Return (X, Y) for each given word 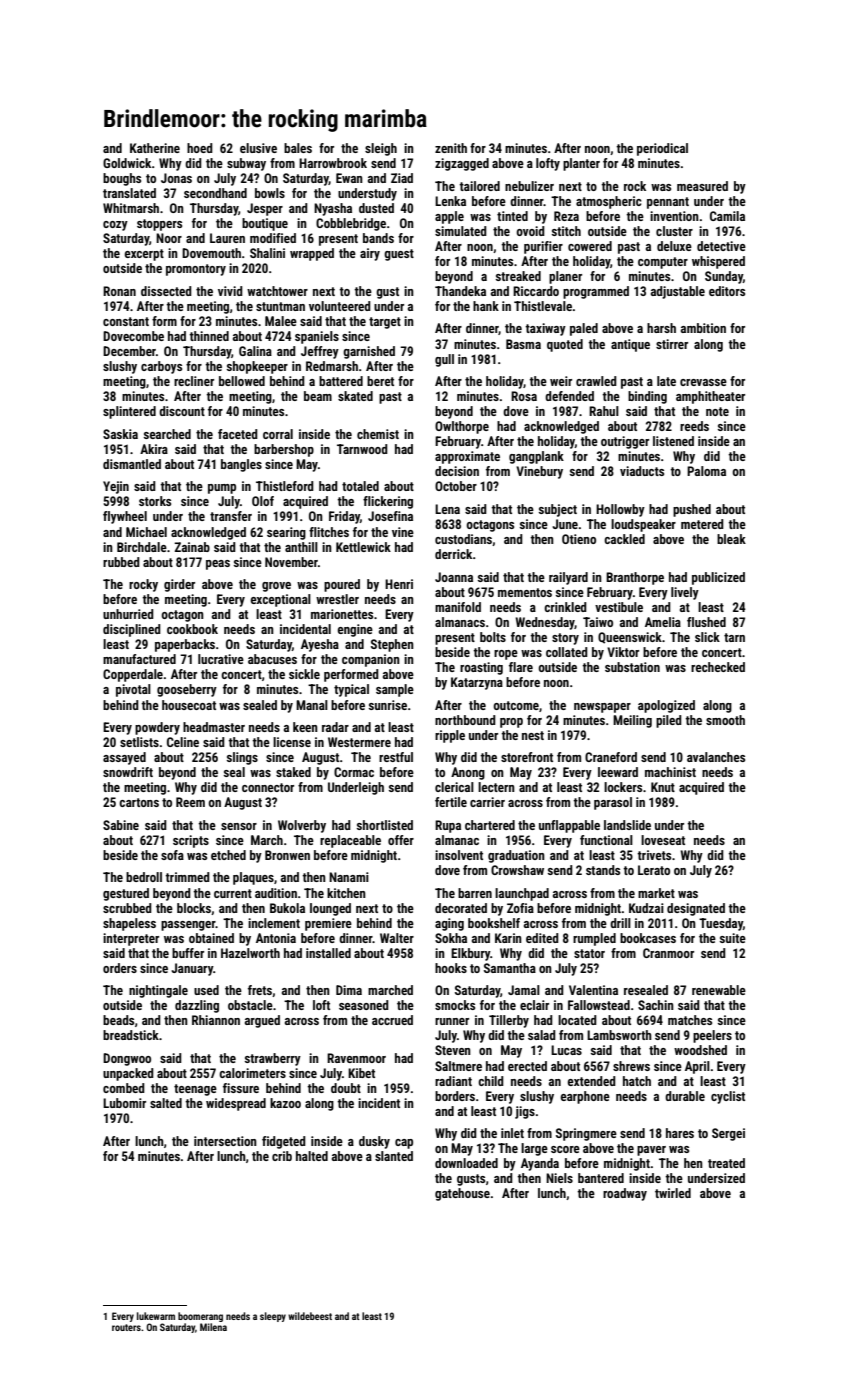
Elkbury (471, 954)
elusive (258, 148)
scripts (191, 841)
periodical (662, 149)
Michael (146, 532)
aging (449, 924)
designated (696, 909)
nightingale (158, 991)
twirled (673, 1193)
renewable (719, 990)
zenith (451, 148)
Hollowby (620, 510)
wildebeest (310, 1316)
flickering (388, 502)
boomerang (200, 1317)
